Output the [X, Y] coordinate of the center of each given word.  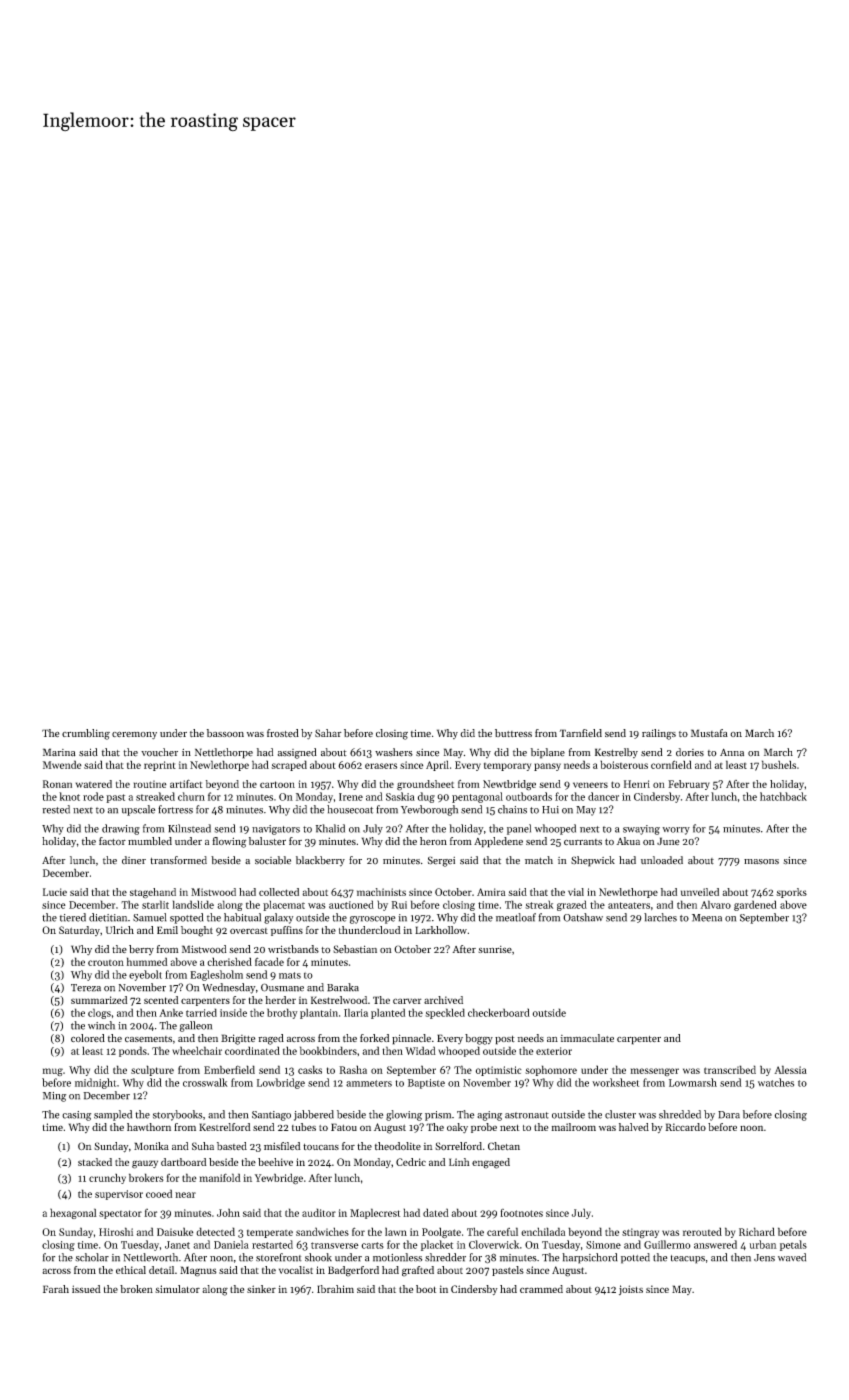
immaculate [587, 1038]
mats [290, 975]
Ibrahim [335, 1289]
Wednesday [229, 988]
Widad [420, 1050]
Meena [707, 918]
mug [53, 1072]
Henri [637, 784]
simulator [177, 1289]
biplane [548, 753]
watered [94, 784]
